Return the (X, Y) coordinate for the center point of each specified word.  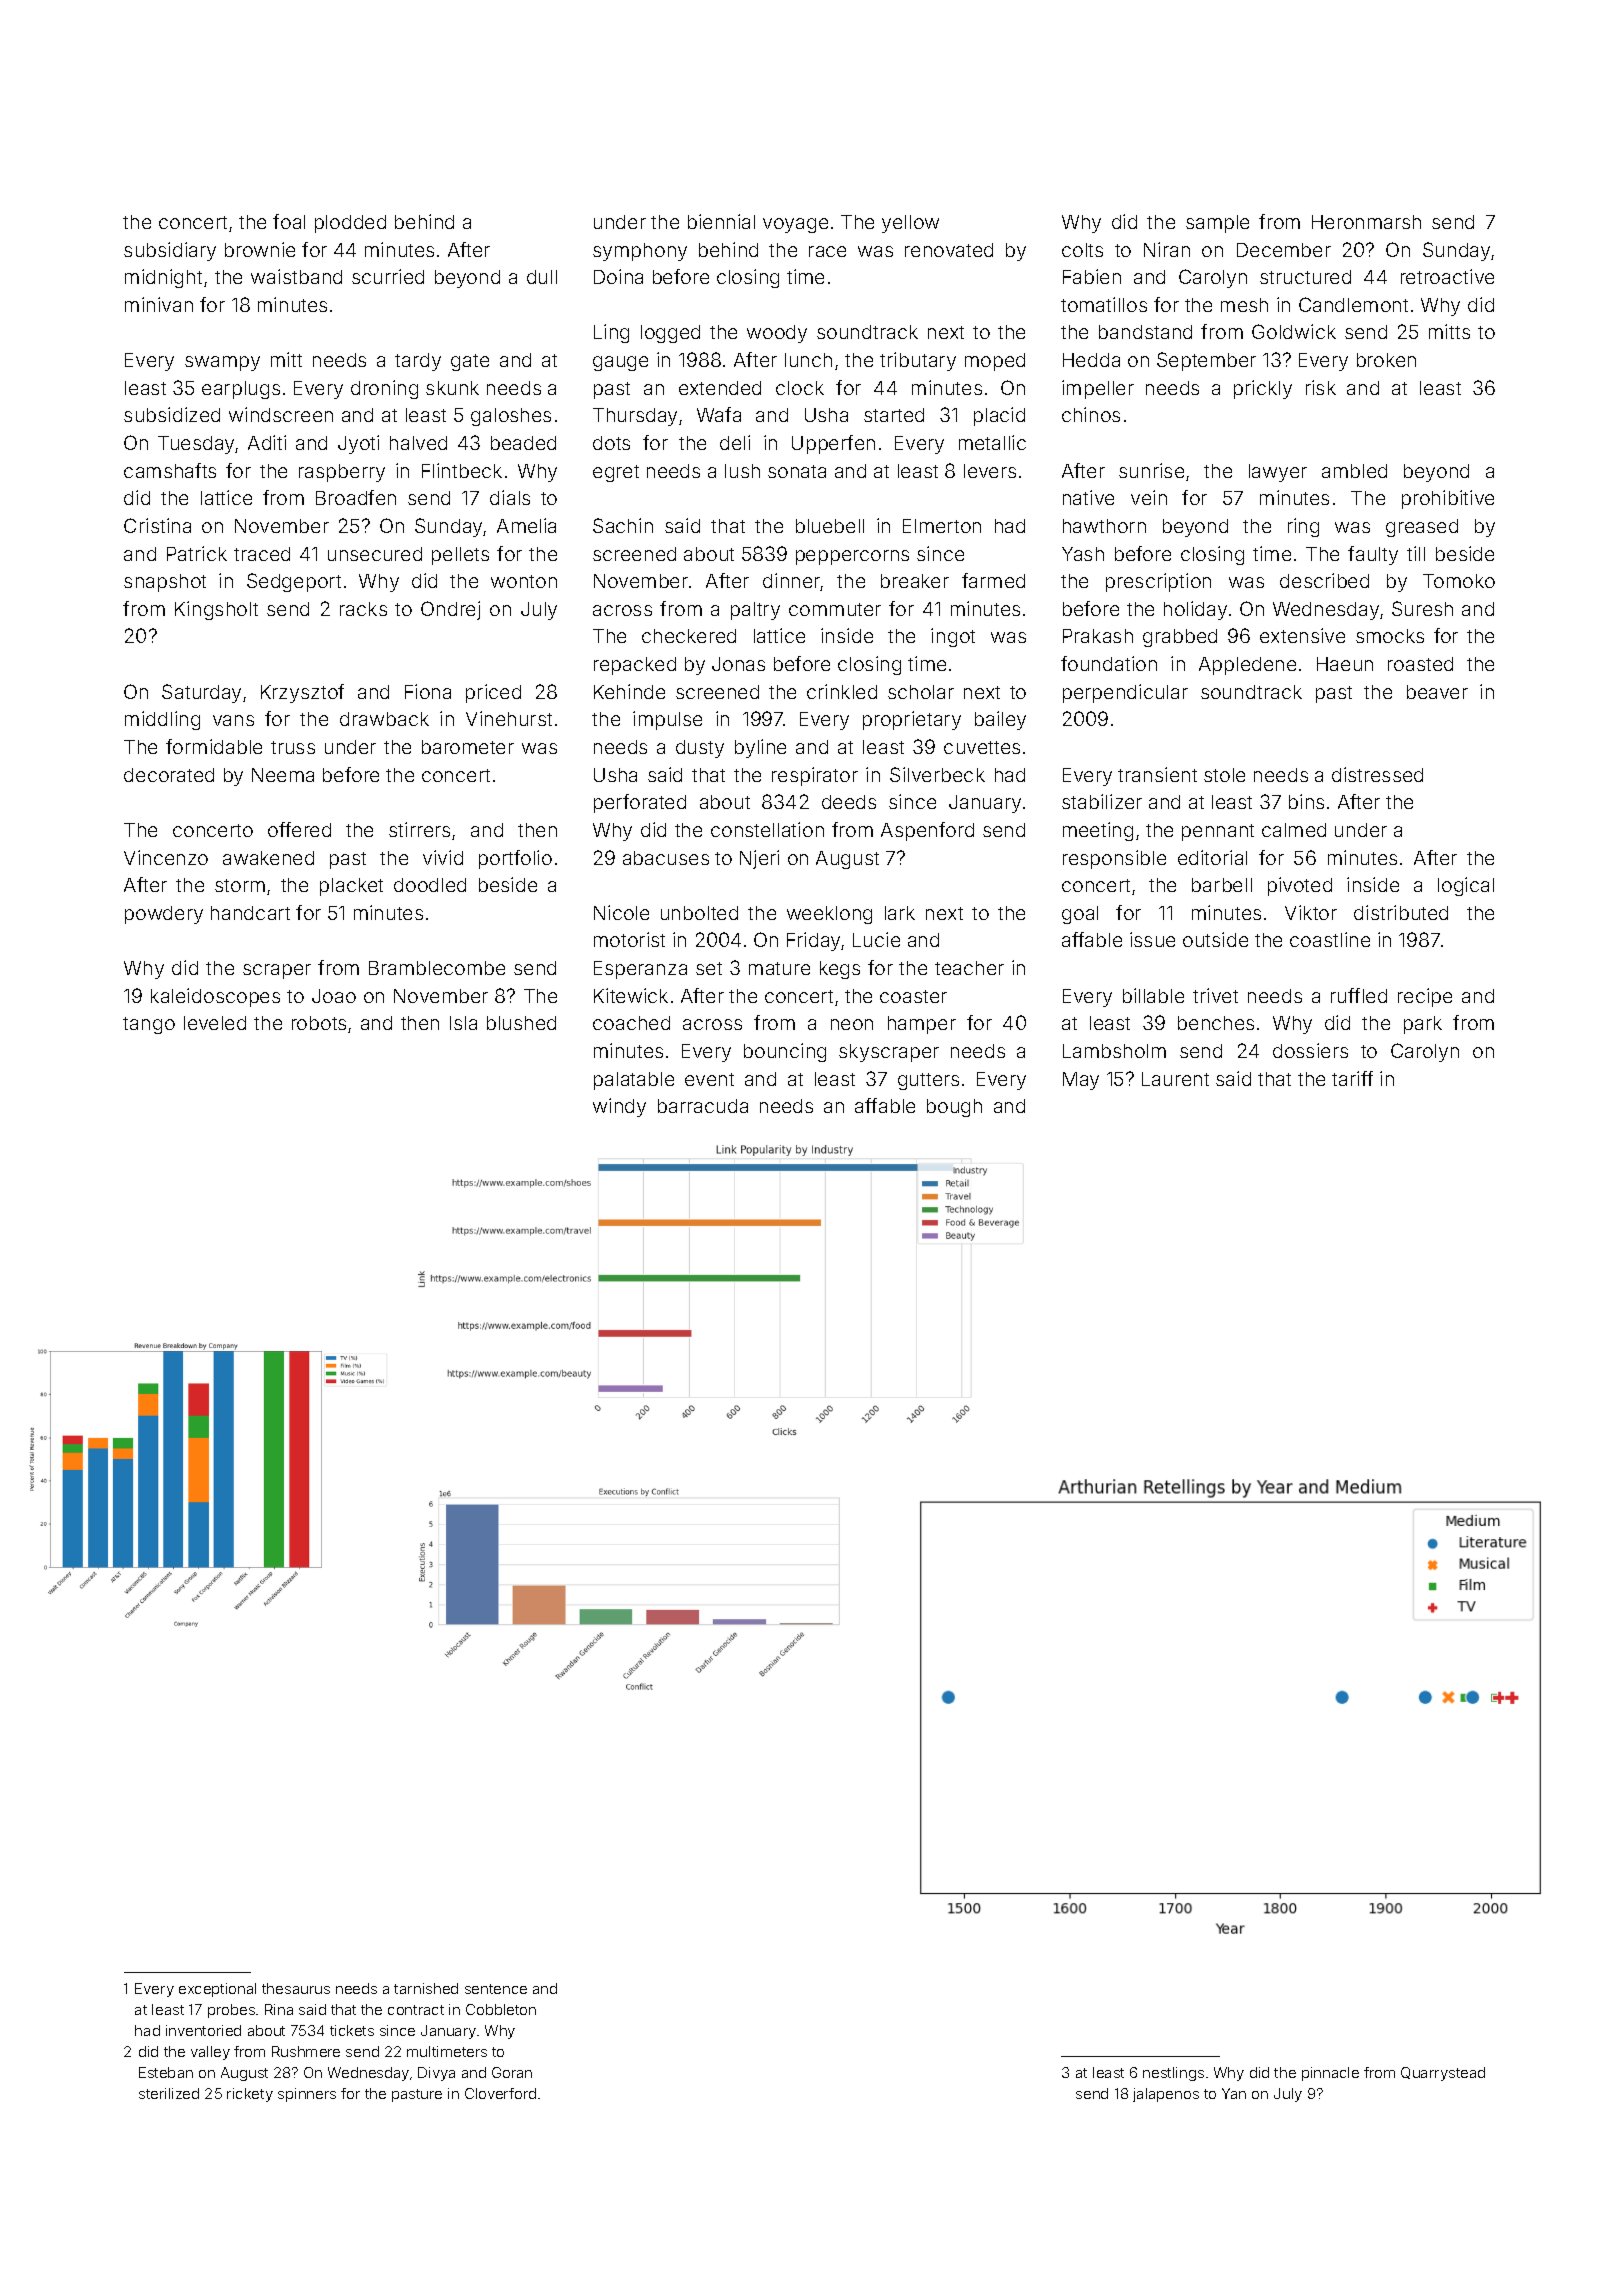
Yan (1234, 2093)
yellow (910, 224)
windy (619, 1107)
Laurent (1175, 1079)
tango (149, 1025)
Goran (512, 2072)
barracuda (703, 1106)
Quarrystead (1443, 2074)
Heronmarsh (1366, 222)
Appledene (1247, 666)
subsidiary (170, 251)
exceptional (217, 1990)
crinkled (842, 691)
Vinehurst (509, 718)
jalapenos (1166, 2095)
